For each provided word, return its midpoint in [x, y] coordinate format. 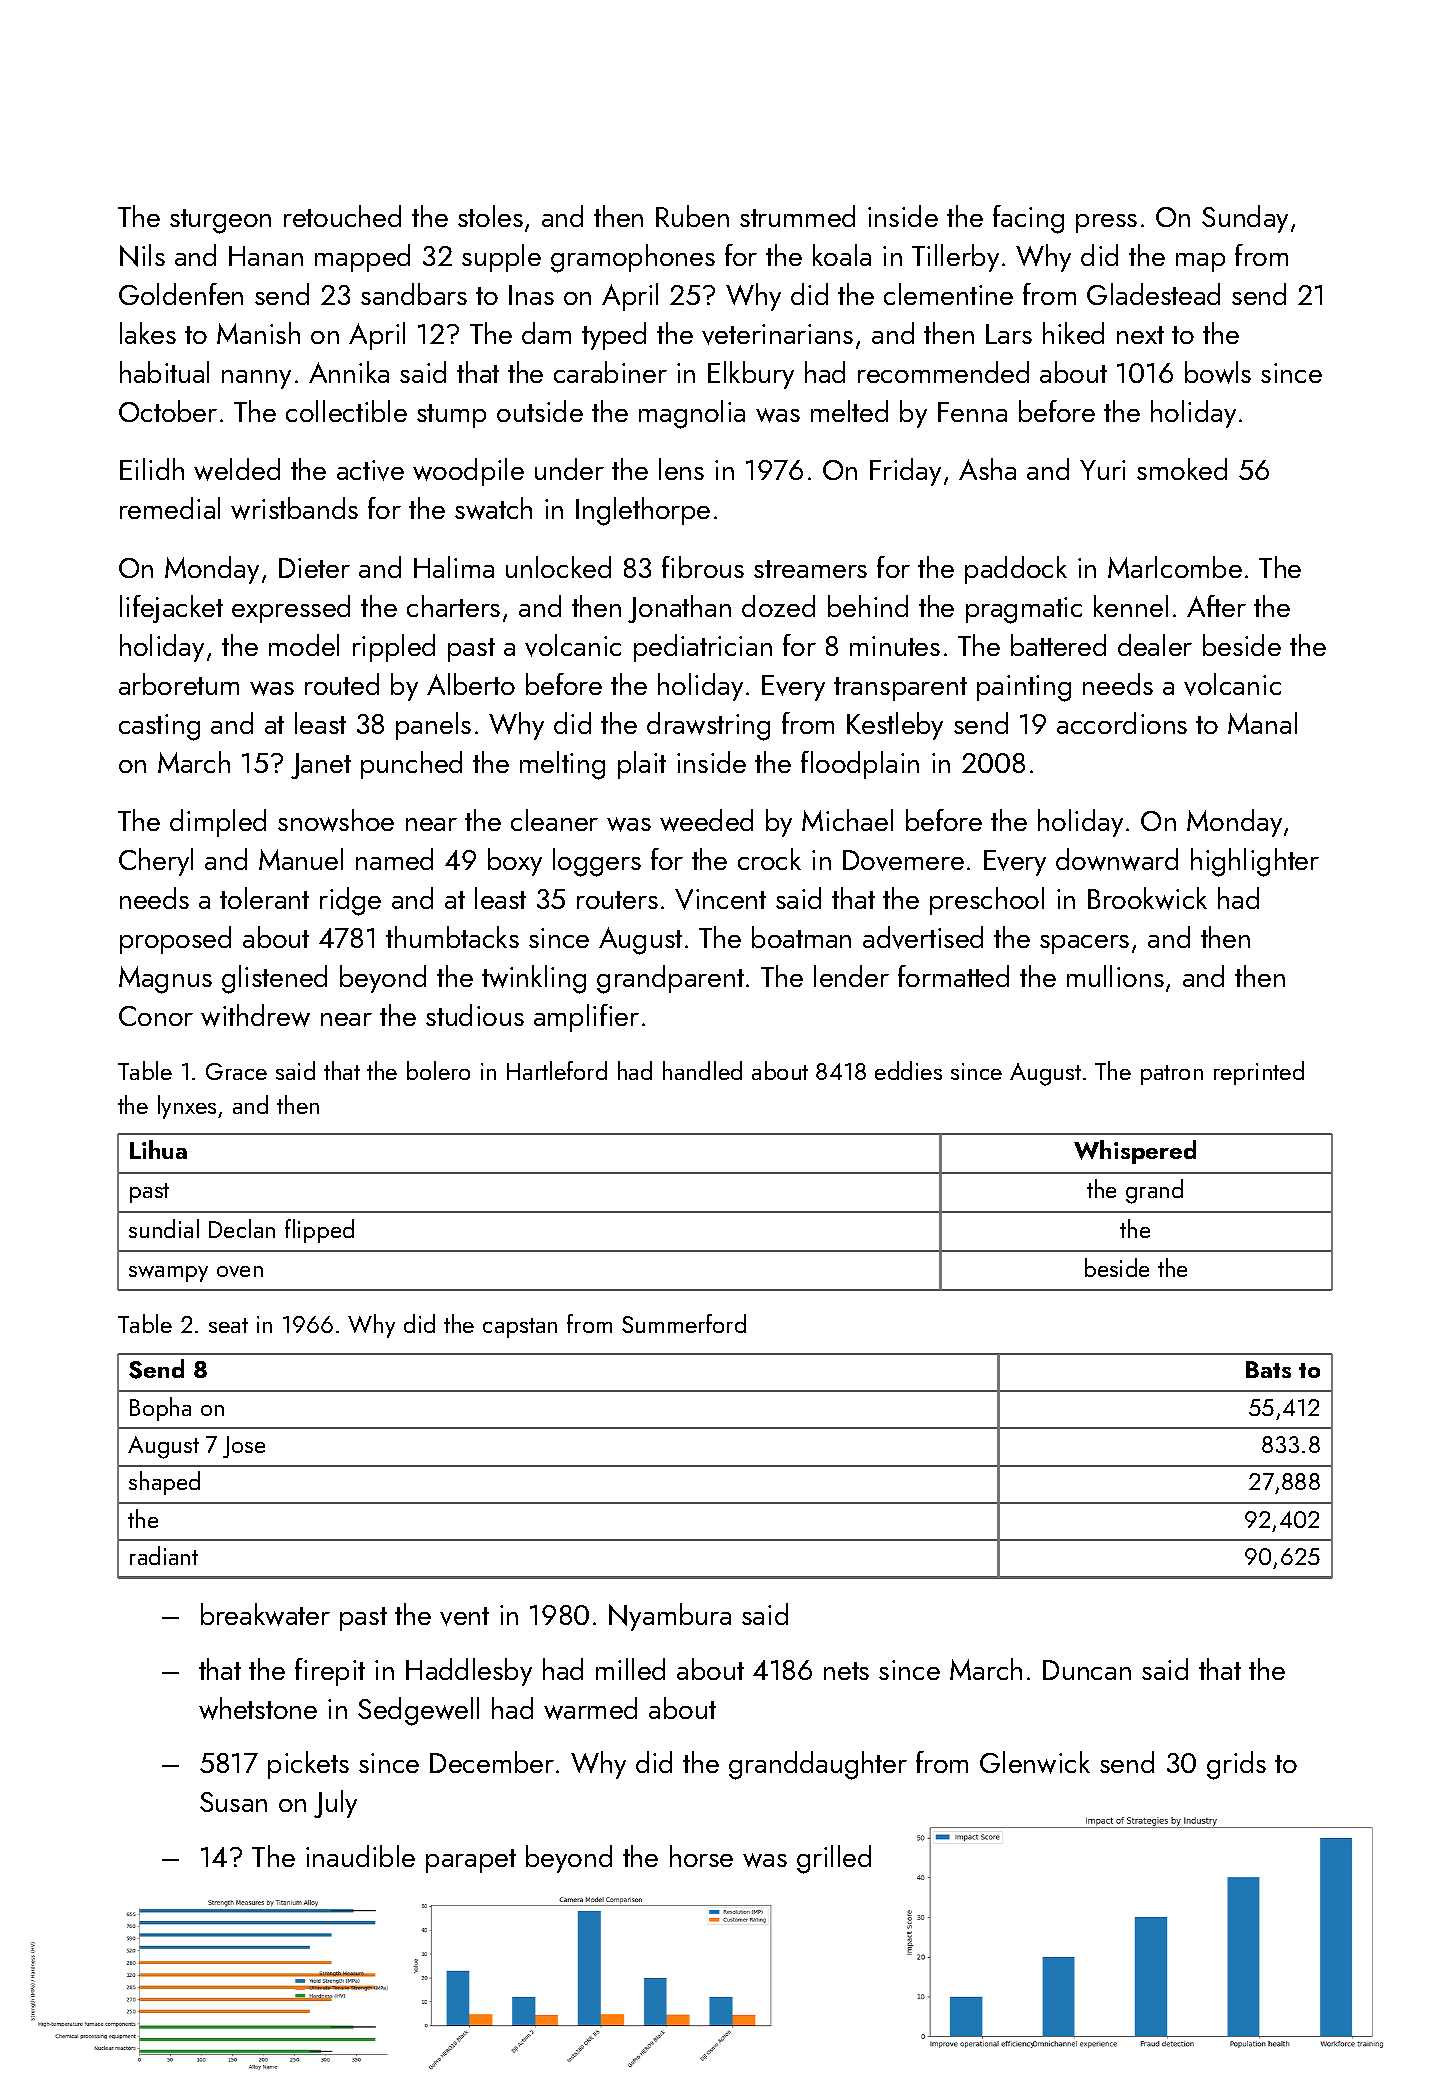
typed [614, 336]
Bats [1268, 1369]
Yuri [1102, 470]
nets [846, 1671]
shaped [164, 1483]
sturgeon [220, 221]
